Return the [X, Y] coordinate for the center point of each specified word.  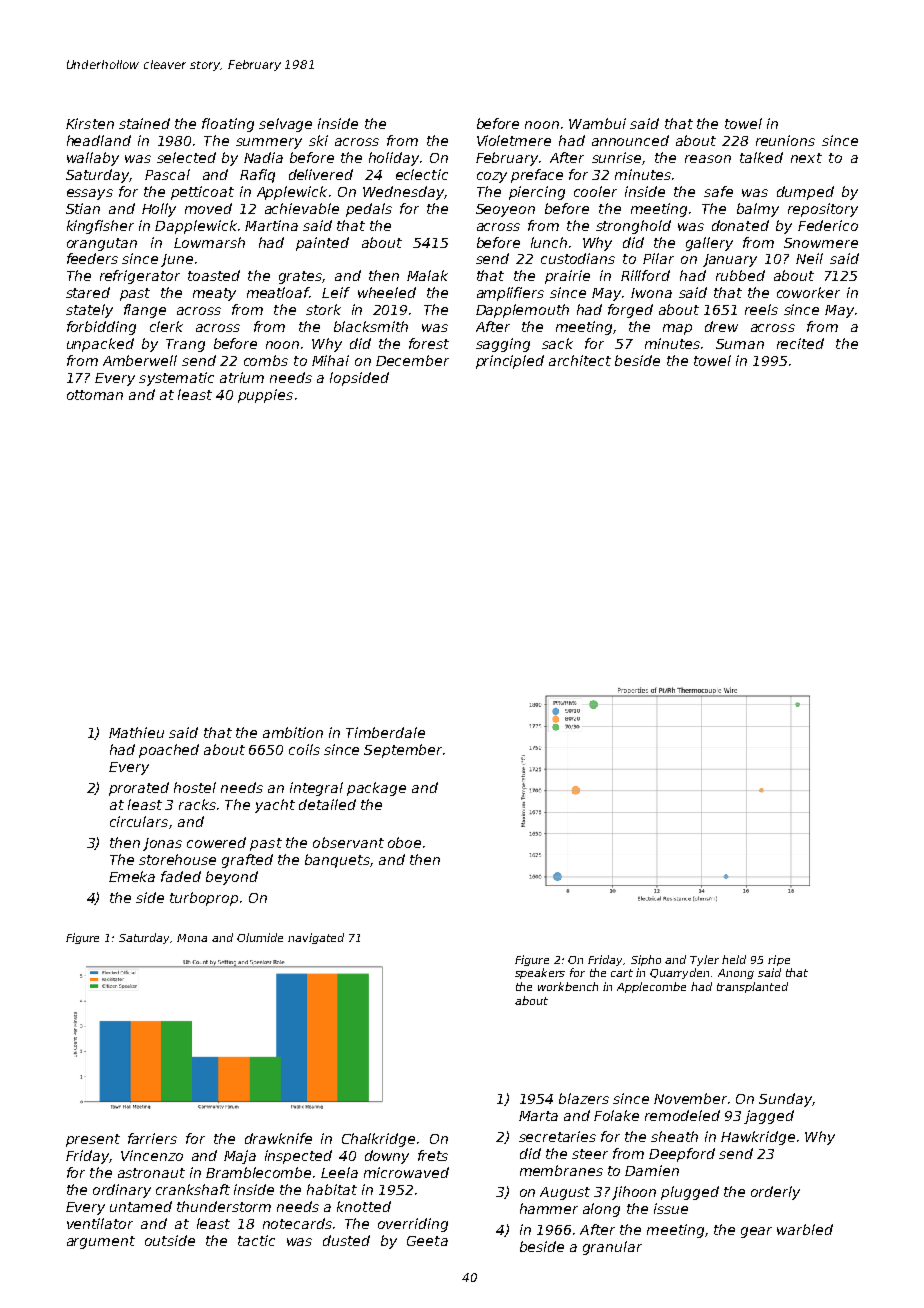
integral [316, 789]
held [734, 959]
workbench [568, 986]
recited [800, 343]
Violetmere [514, 140]
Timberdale [385, 732]
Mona [192, 938]
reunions [785, 140]
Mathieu [136, 732]
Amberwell [140, 360]
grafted [247, 861]
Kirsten [90, 123]
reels [761, 309]
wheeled [387, 292]
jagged [769, 1117]
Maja [240, 1157]
